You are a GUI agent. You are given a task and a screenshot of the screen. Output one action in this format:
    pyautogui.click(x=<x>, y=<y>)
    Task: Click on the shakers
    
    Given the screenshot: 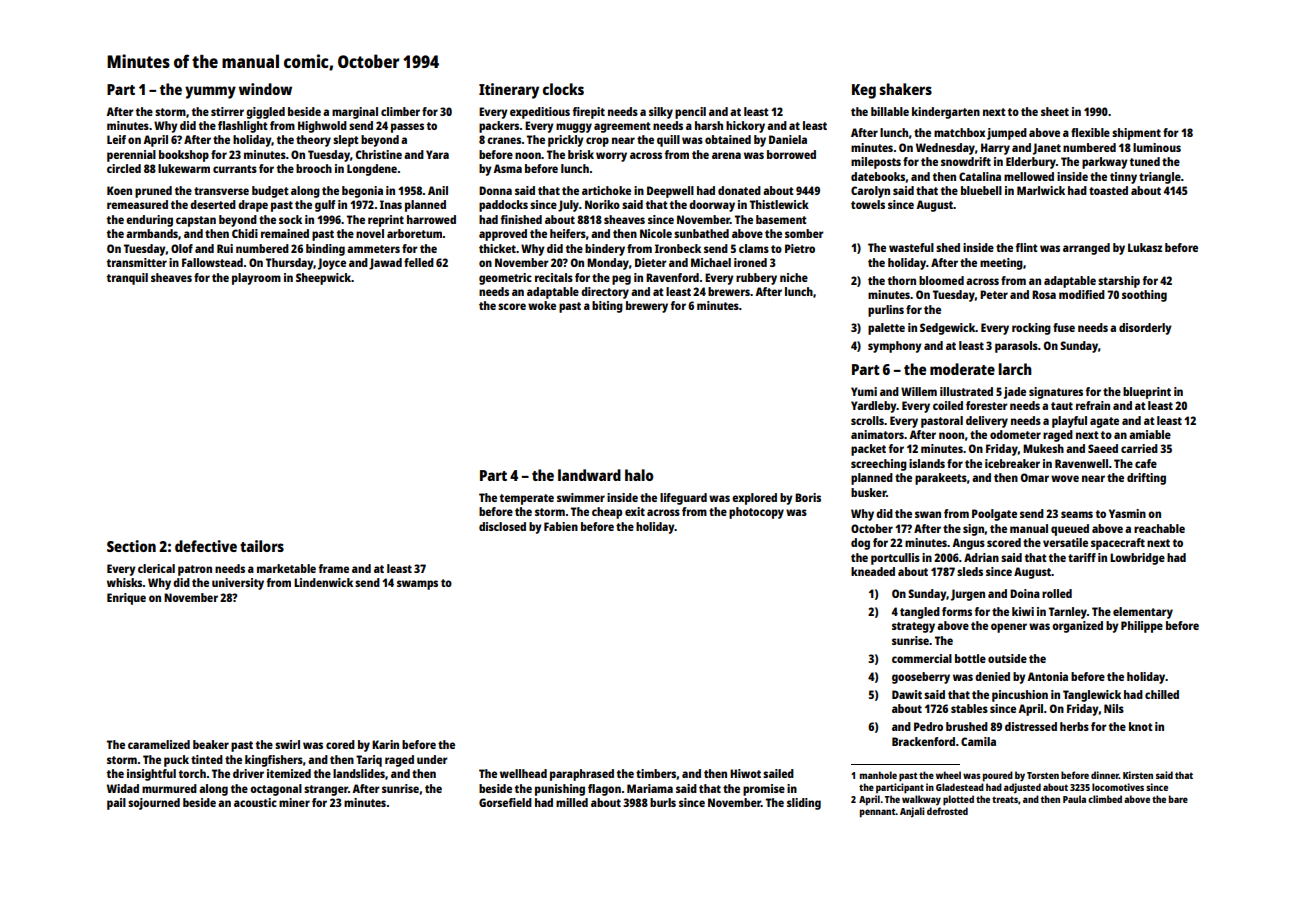 What is the action you would take?
    pyautogui.click(x=905, y=89)
